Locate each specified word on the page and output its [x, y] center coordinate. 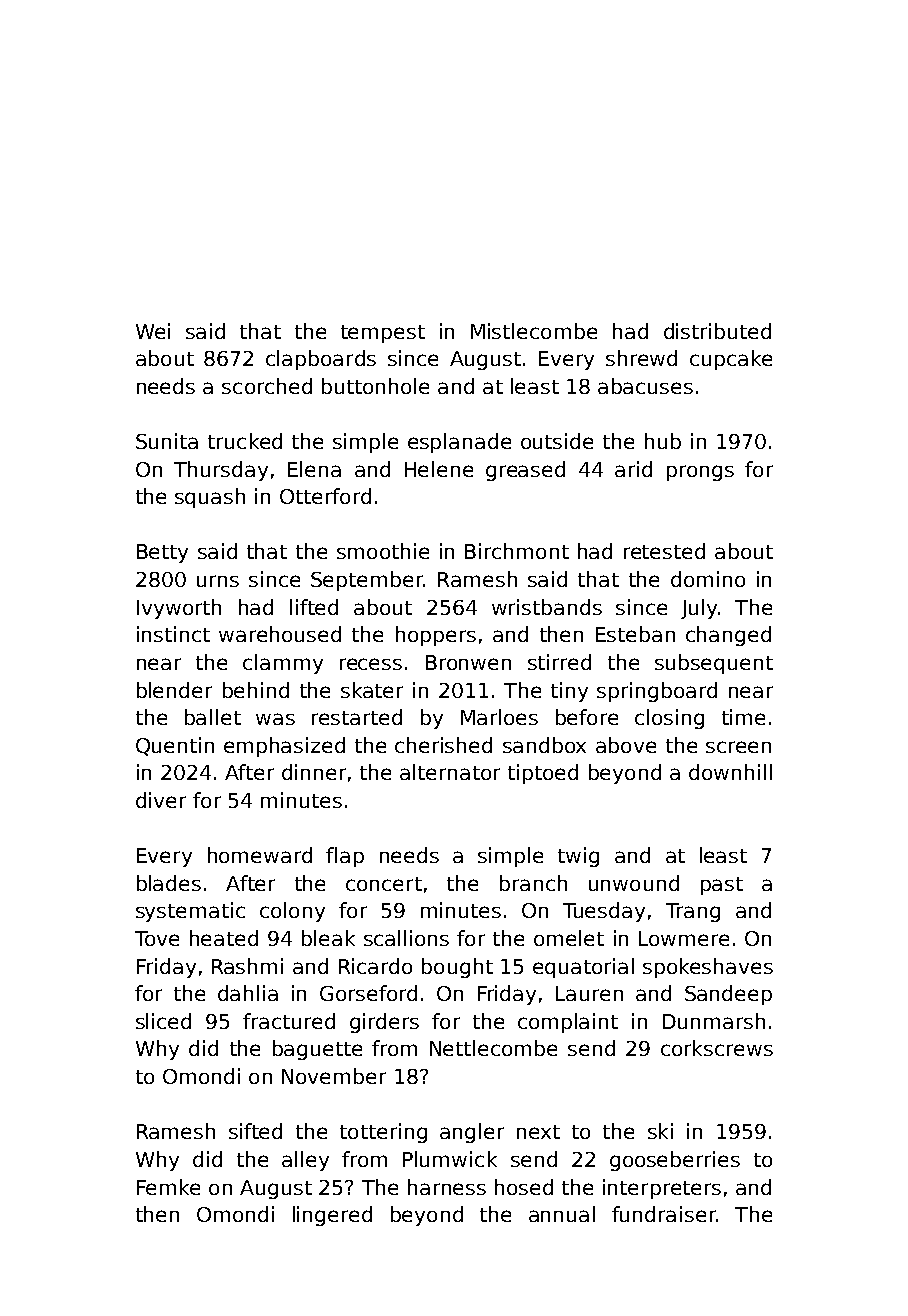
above [626, 745]
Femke [168, 1187]
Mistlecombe [534, 331]
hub [663, 441]
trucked [245, 441]
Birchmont [517, 551]
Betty [162, 553]
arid [633, 469]
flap [345, 857]
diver [161, 800]
